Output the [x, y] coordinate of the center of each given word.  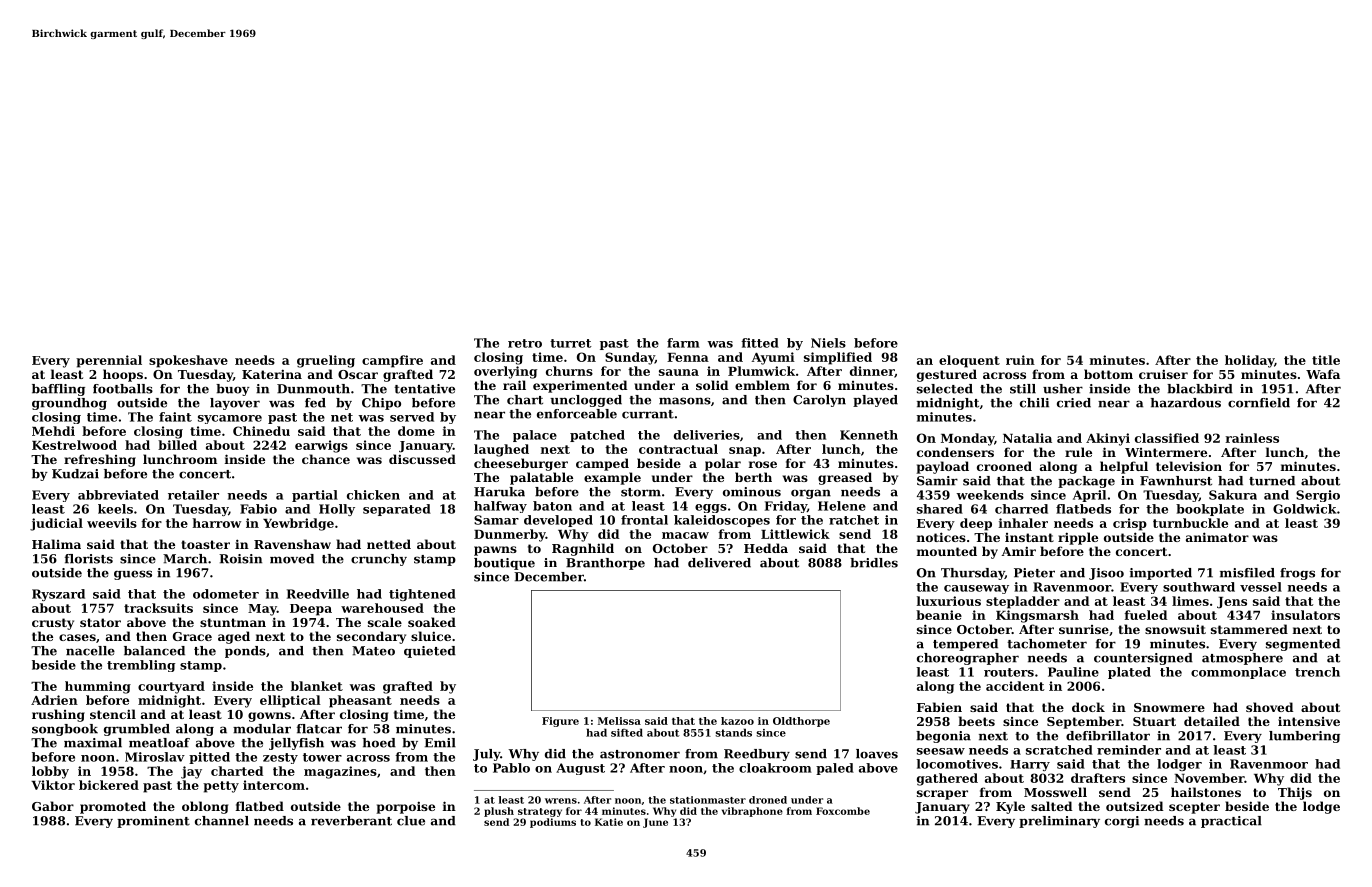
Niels [828, 343]
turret [571, 343]
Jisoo [1106, 574]
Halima [56, 544]
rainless [1252, 438]
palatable [541, 478]
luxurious [949, 601]
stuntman [233, 622]
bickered [109, 785]
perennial [109, 361]
